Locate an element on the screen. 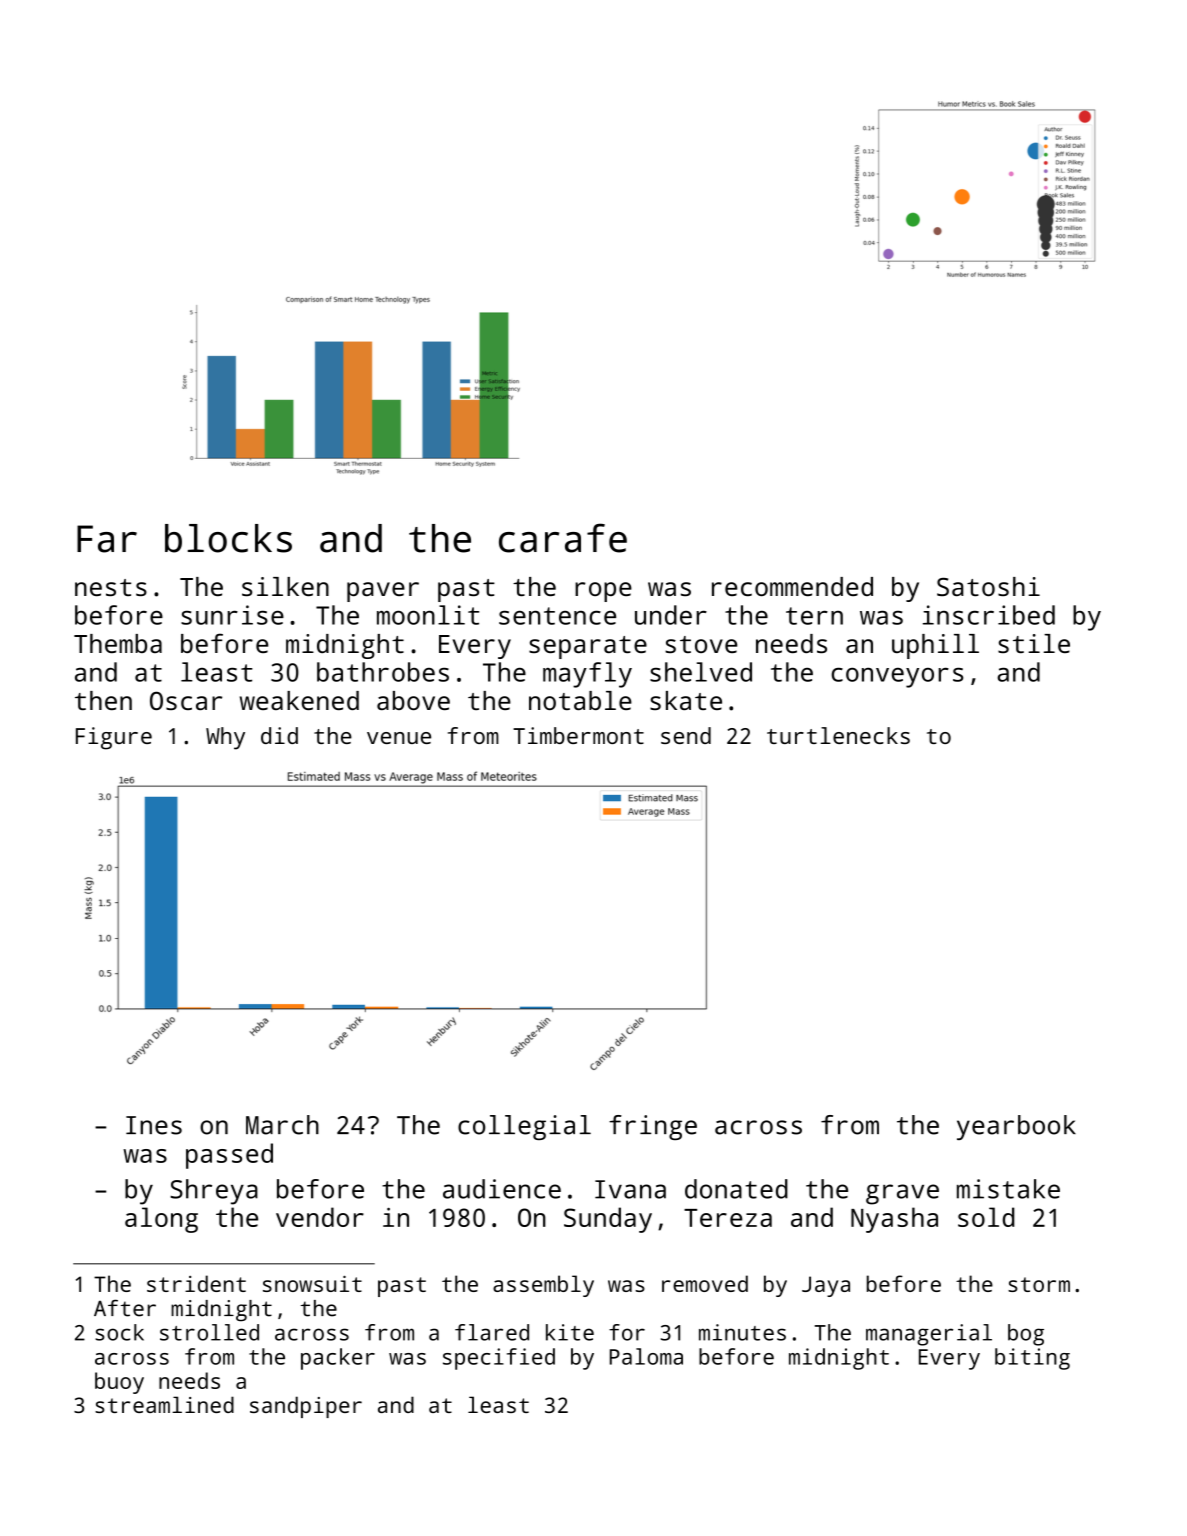 This screenshot has width=1187, height=1536. inscribed is located at coordinates (989, 615).
